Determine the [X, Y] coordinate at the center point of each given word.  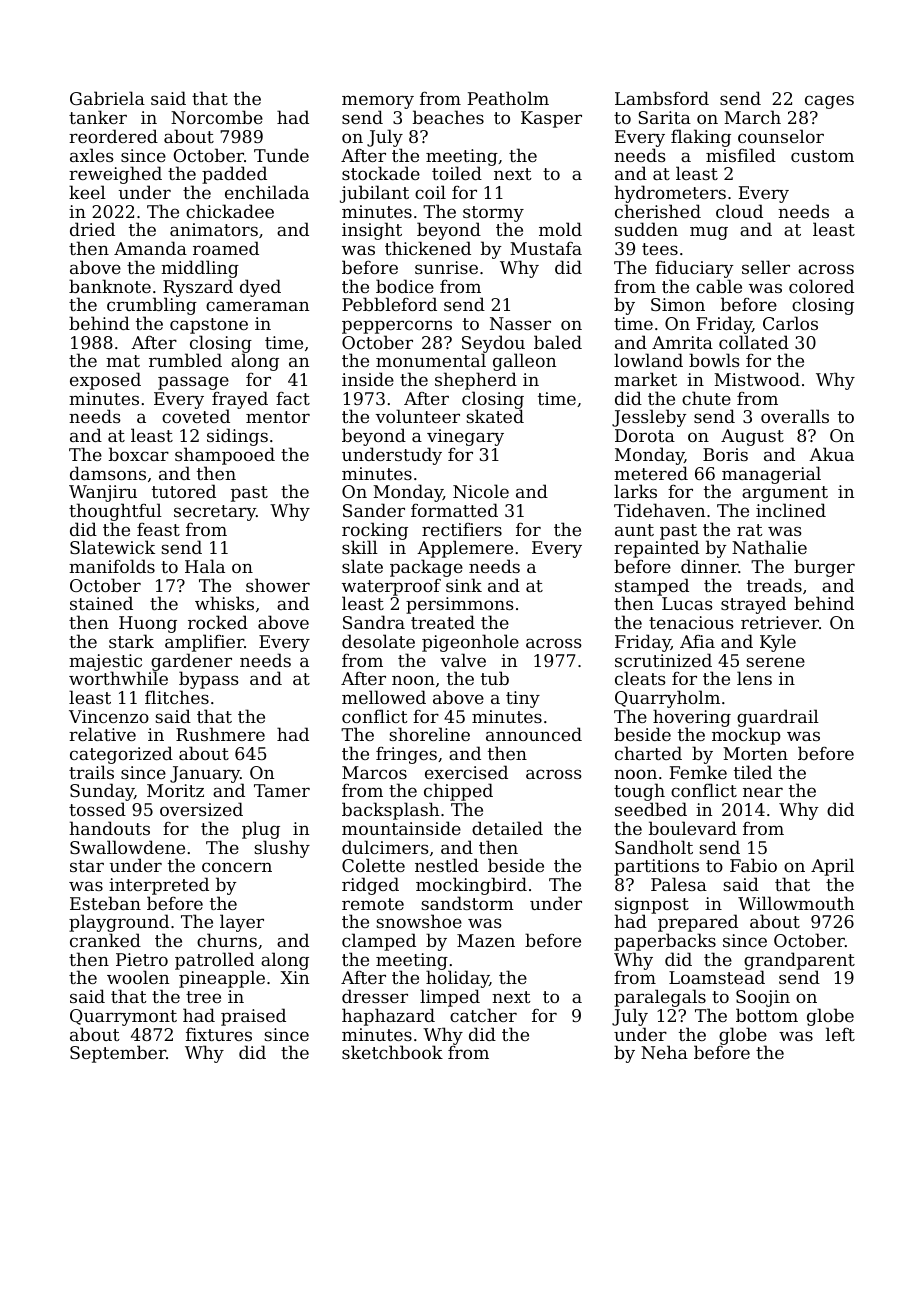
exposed [105, 381]
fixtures [219, 1034]
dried [92, 229]
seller [766, 267]
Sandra [374, 622]
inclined [791, 510]
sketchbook [392, 1052]
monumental [431, 360]
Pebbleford [389, 304]
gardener [191, 662]
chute [706, 398]
